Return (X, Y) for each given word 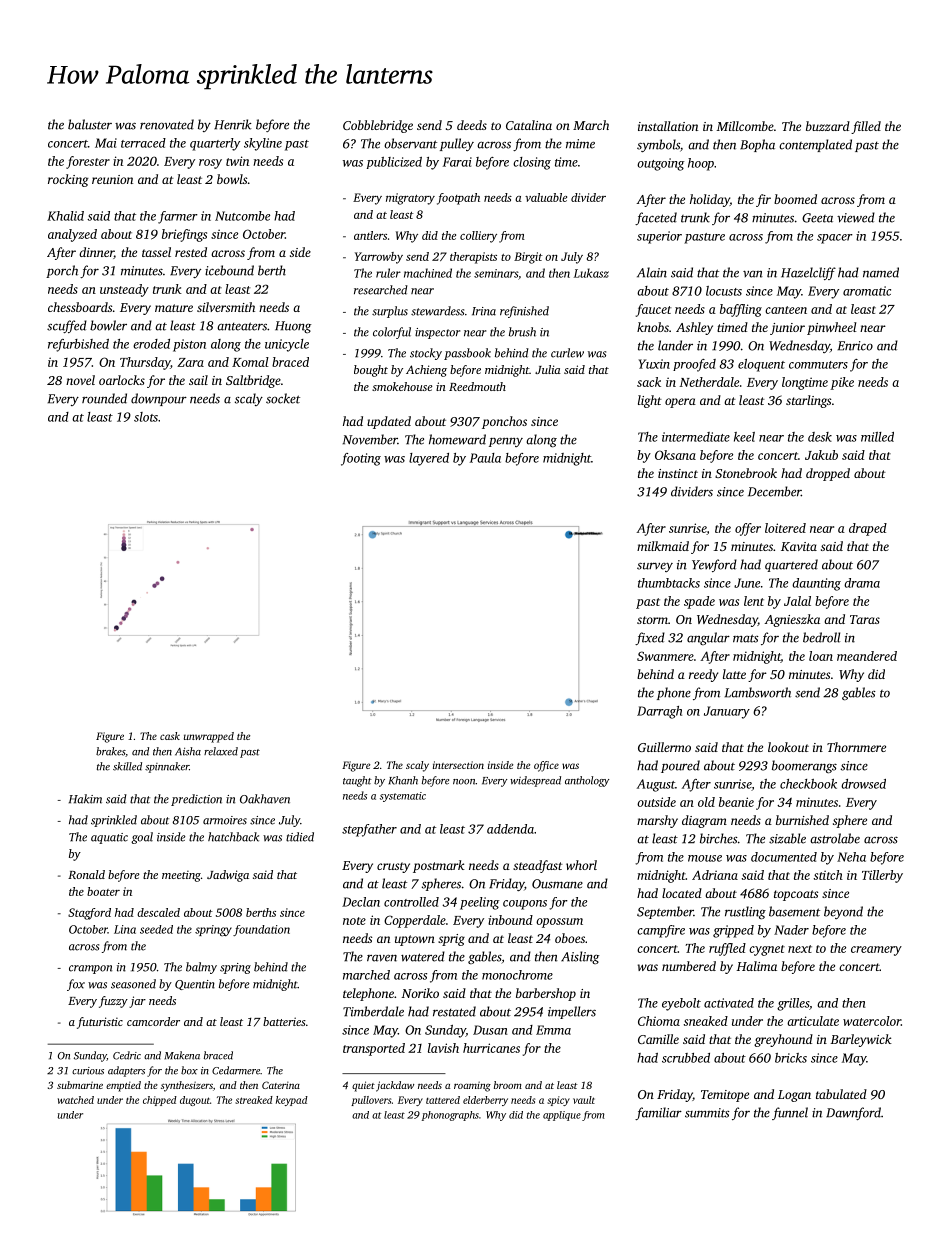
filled (866, 127)
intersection (458, 765)
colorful (392, 333)
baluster (90, 124)
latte (734, 674)
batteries (284, 1021)
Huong (293, 327)
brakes (110, 751)
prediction (196, 800)
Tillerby (882, 876)
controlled (411, 902)
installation (668, 126)
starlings (808, 401)
